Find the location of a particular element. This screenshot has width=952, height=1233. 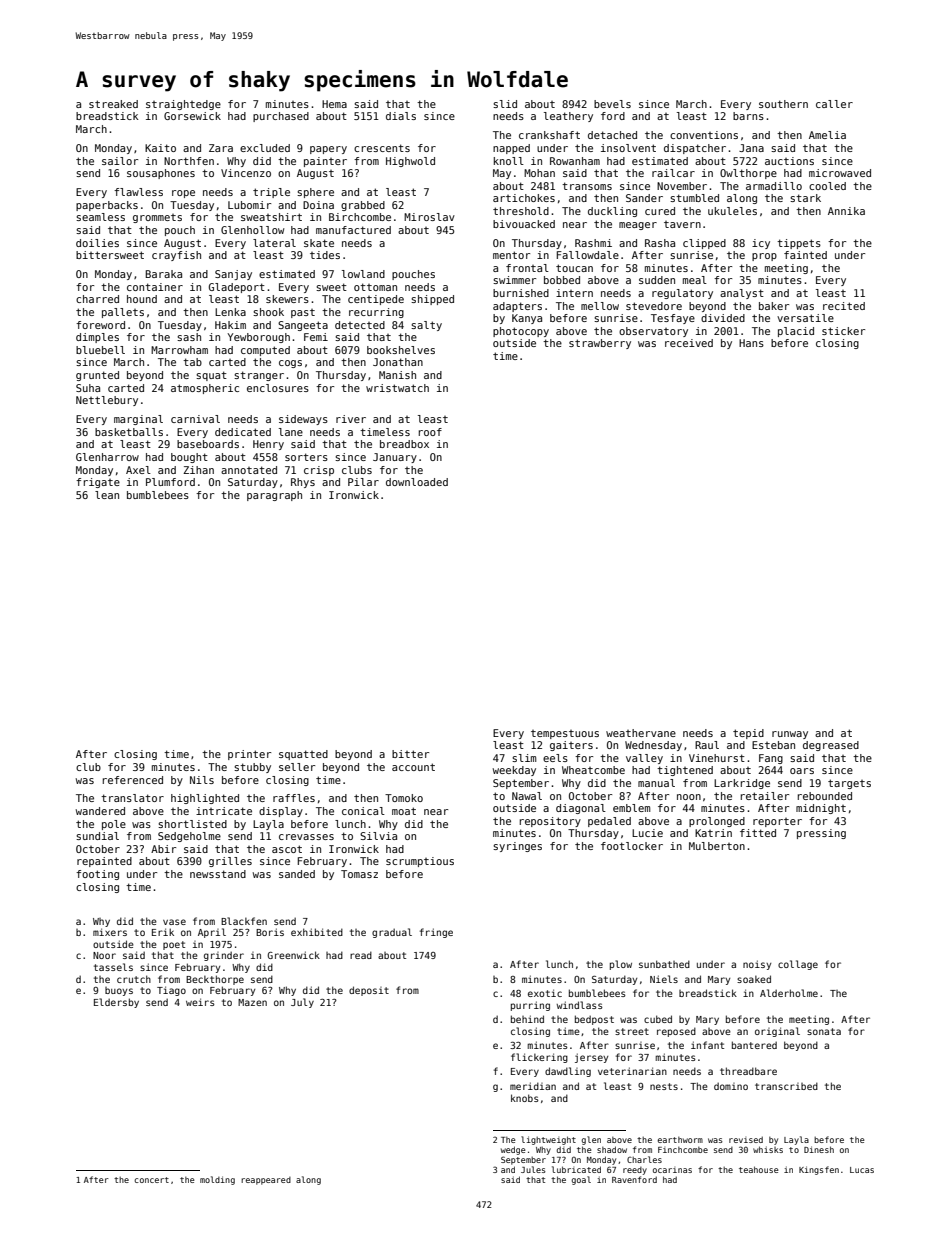

Jules is located at coordinates (533, 1169).
